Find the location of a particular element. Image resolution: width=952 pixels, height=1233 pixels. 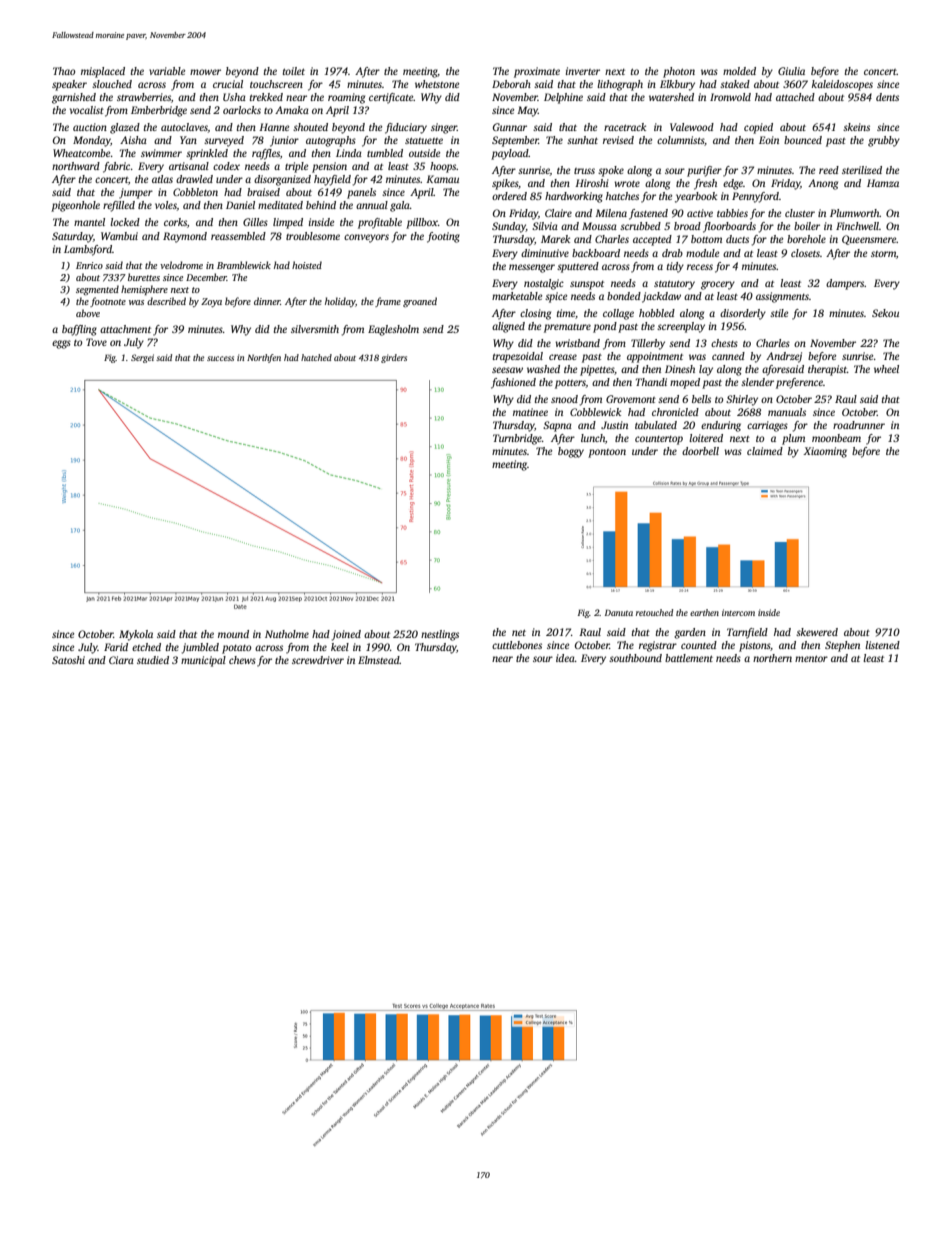

purifier is located at coordinates (704, 171).
